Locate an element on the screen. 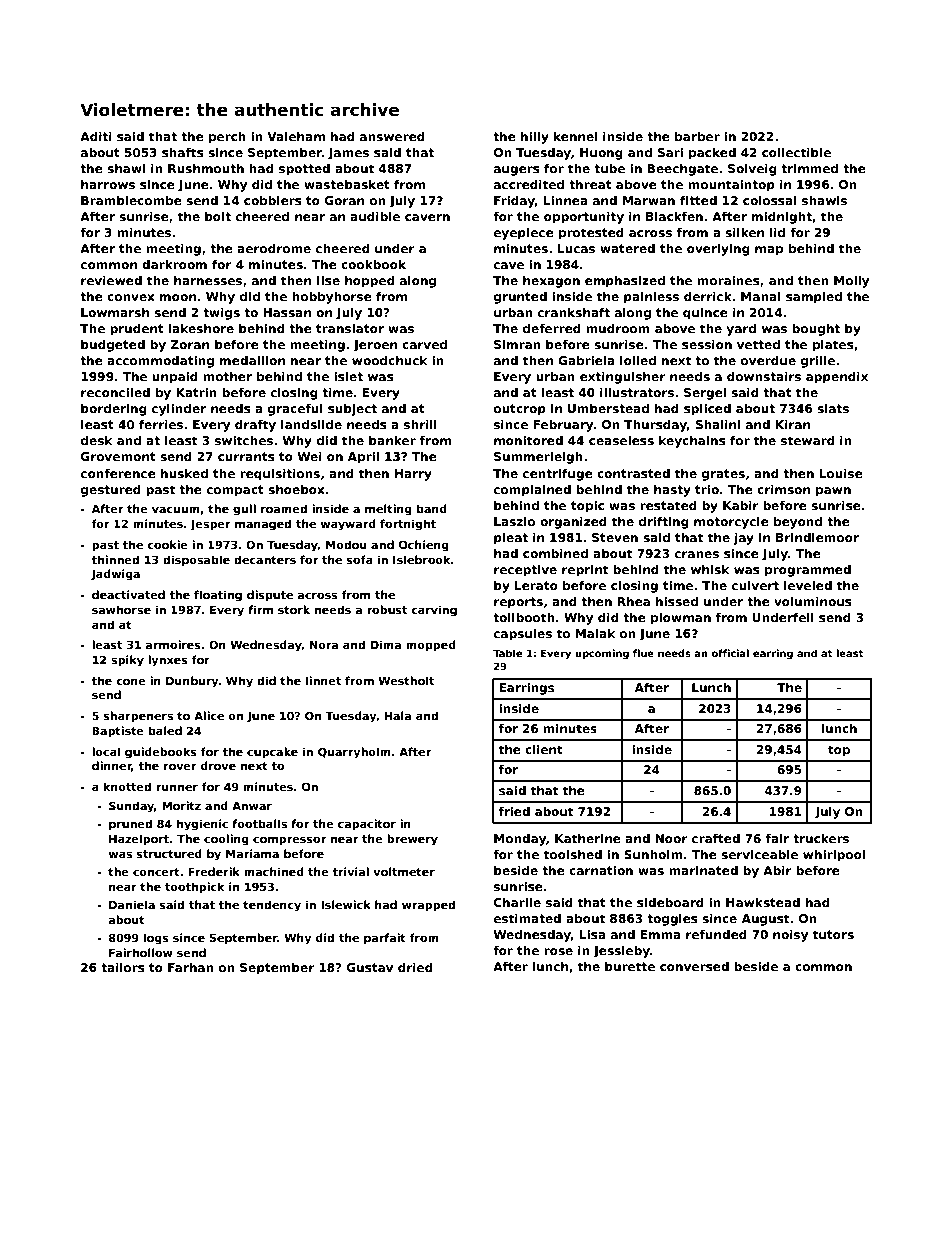 This screenshot has height=1233, width=952. Quarryholm is located at coordinates (354, 753).
